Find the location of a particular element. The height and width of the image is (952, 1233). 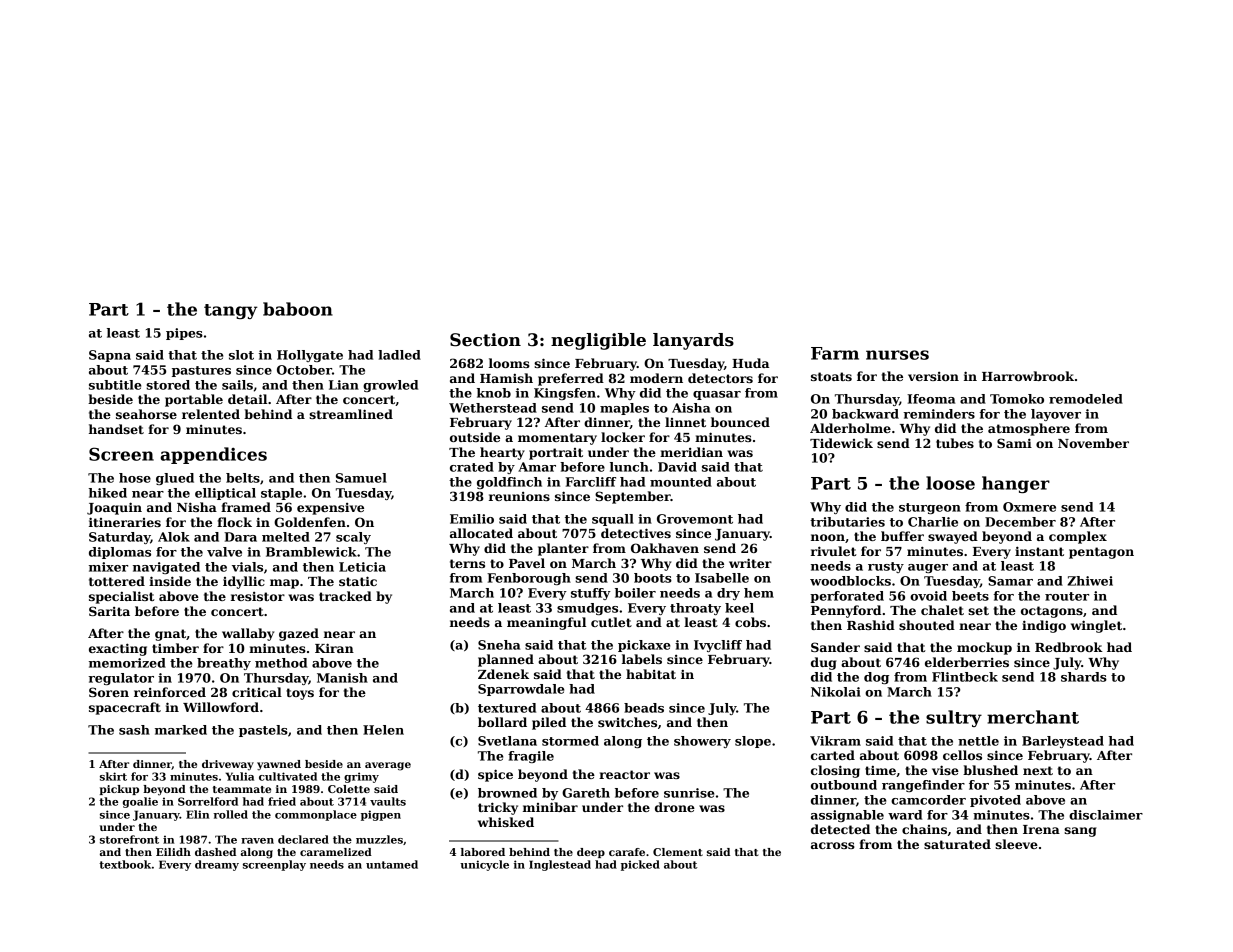

slot is located at coordinates (241, 355).
